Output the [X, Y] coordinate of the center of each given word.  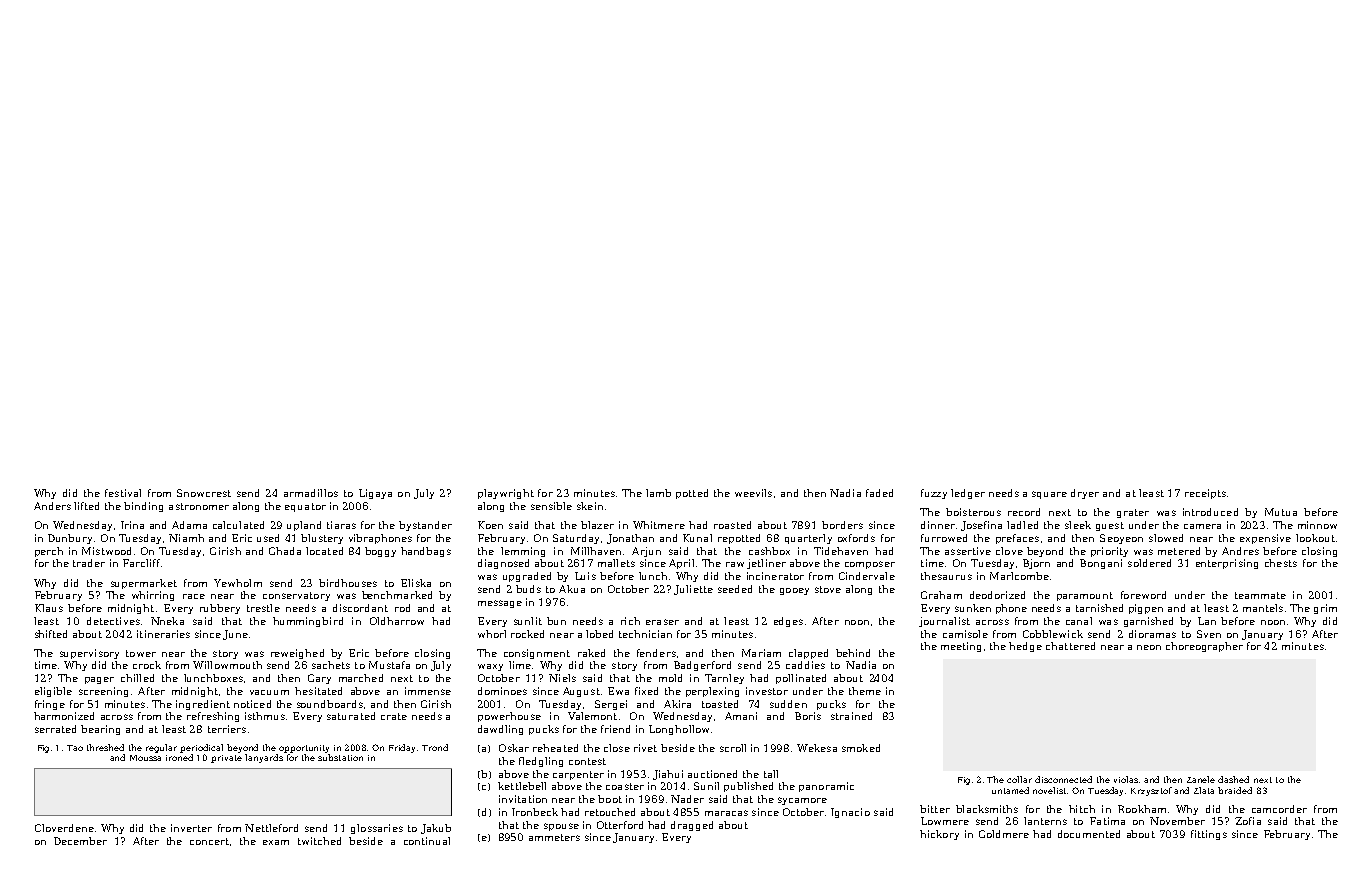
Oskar [514, 748]
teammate [1260, 595]
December [80, 841]
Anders [52, 506]
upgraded [527, 577]
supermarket [144, 584]
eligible [53, 692]
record [1024, 512]
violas [1126, 779]
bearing [100, 730]
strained [851, 716]
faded [879, 493]
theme [865, 691]
